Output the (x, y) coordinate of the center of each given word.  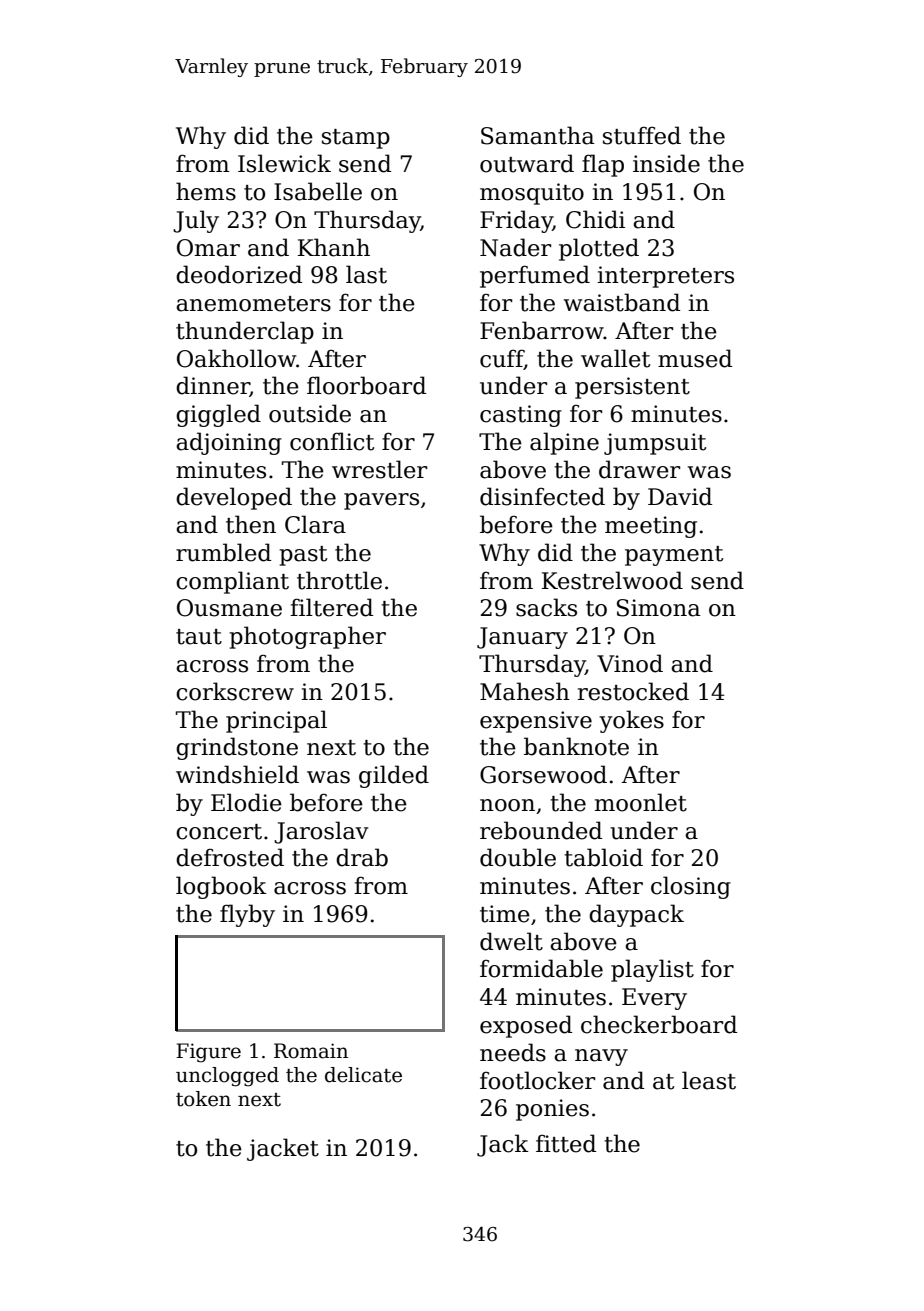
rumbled (223, 552)
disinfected (542, 496)
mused (695, 358)
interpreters (665, 277)
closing (691, 887)
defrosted (230, 857)
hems (206, 191)
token (203, 1099)
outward (527, 163)
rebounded (541, 830)
